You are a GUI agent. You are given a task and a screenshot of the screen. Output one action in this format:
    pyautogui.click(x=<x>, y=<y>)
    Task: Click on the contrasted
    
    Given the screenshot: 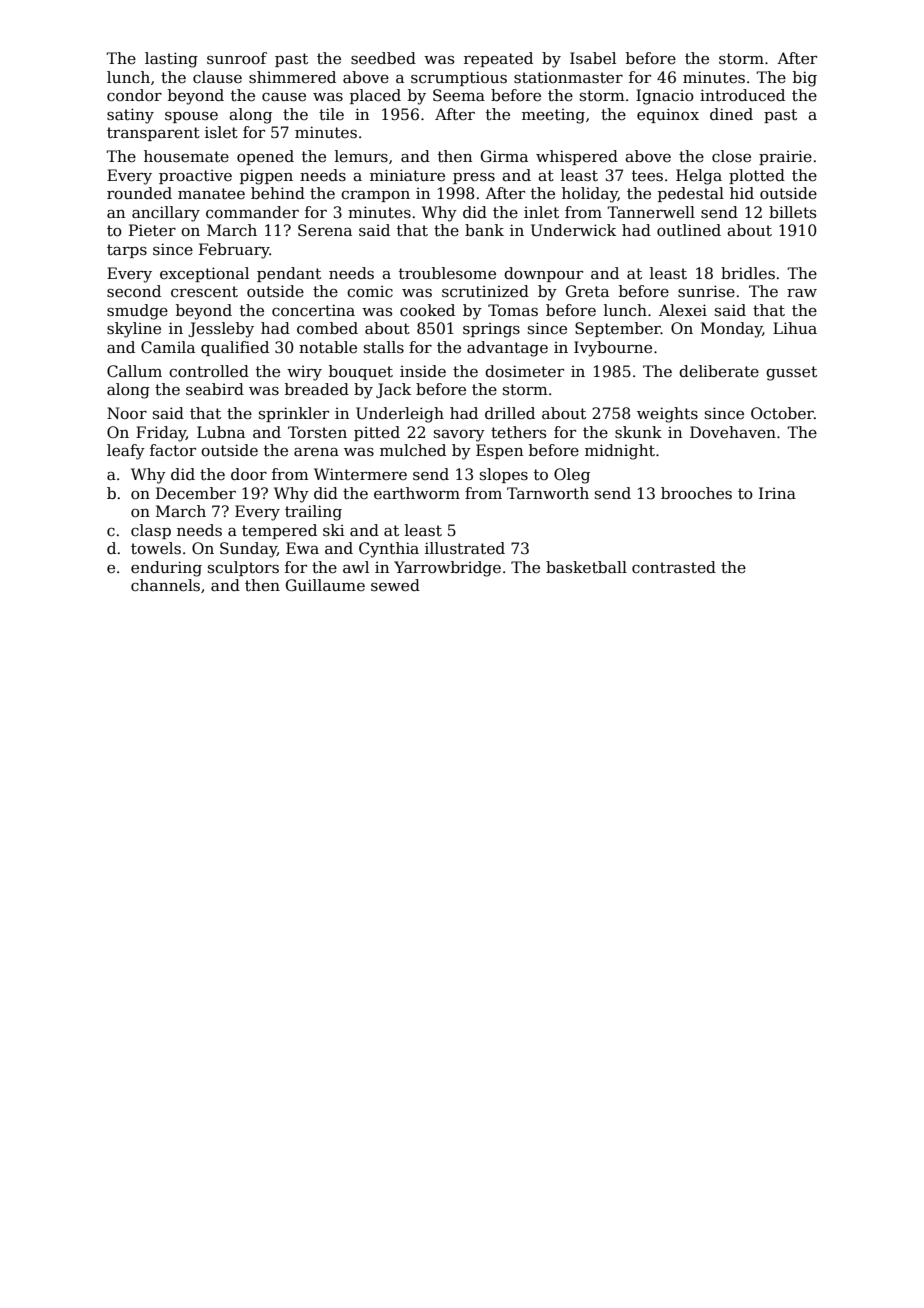 What is the action you would take?
    pyautogui.click(x=674, y=567)
